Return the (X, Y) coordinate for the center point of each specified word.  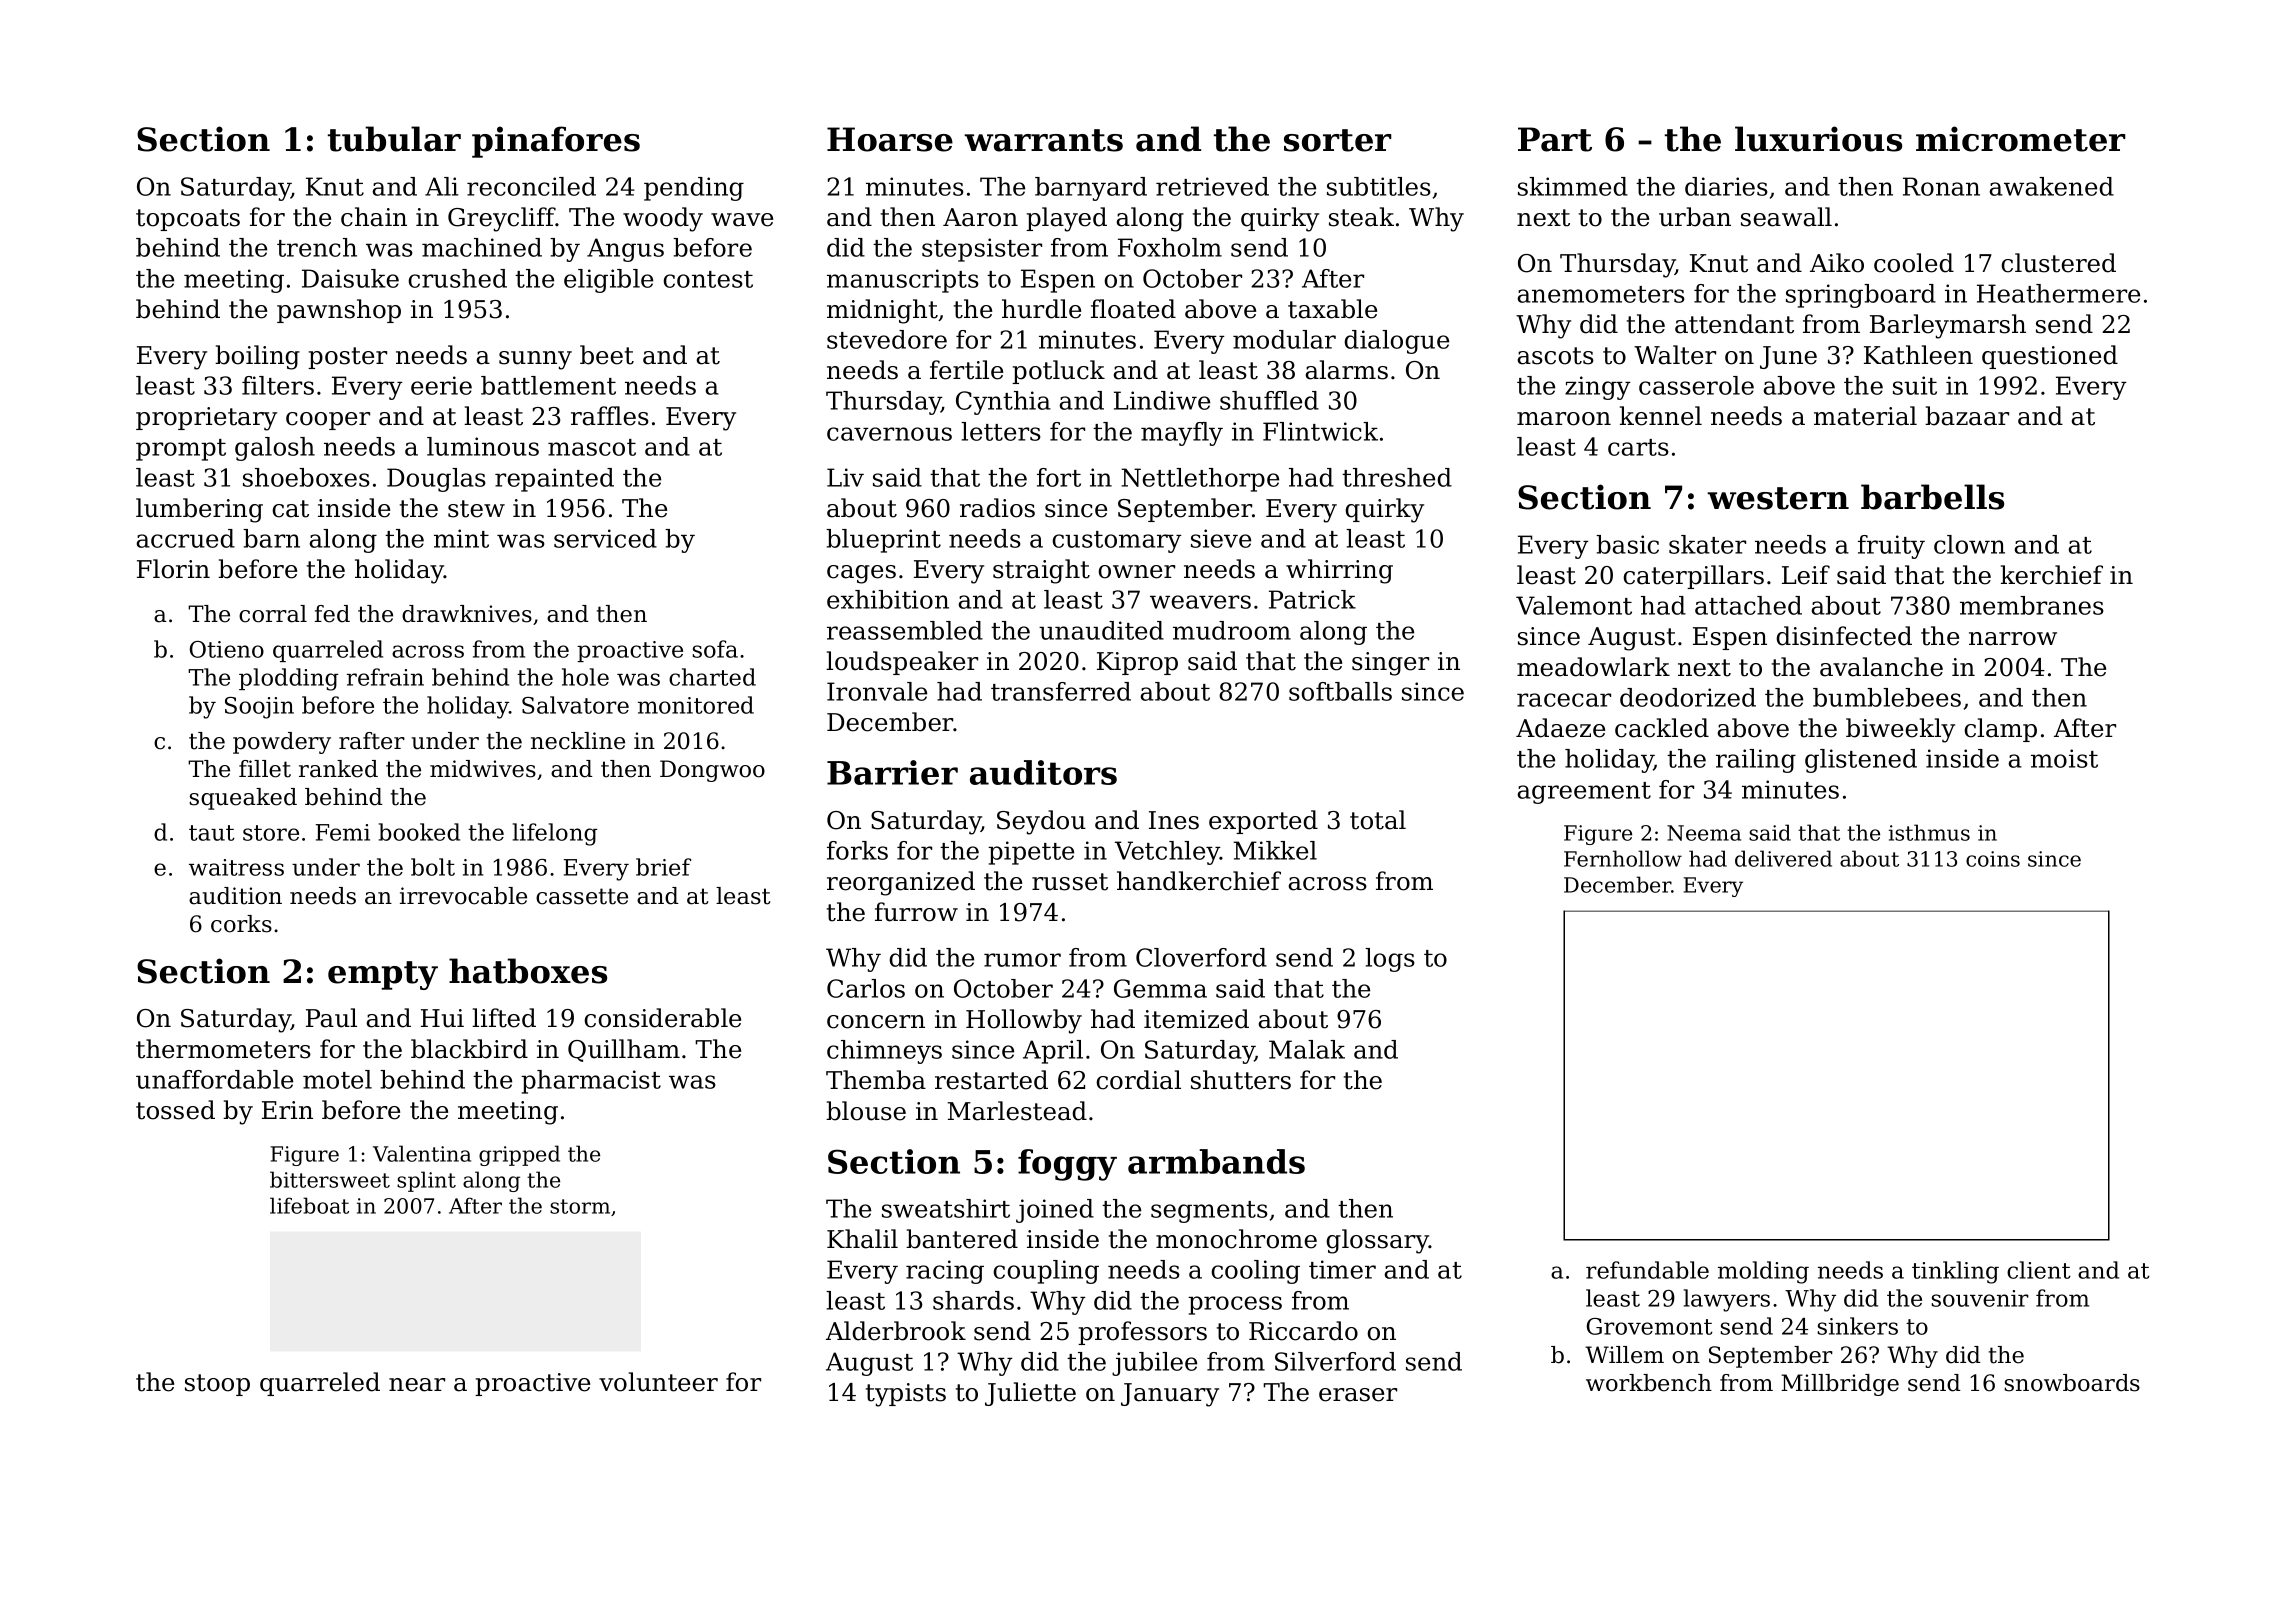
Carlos (866, 988)
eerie (441, 385)
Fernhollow (1623, 858)
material (1865, 416)
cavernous (889, 434)
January (1170, 1395)
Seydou (1041, 822)
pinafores (556, 142)
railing (1756, 761)
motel (337, 1079)
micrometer (2020, 139)
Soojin (259, 708)
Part (1555, 139)
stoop (217, 1385)
